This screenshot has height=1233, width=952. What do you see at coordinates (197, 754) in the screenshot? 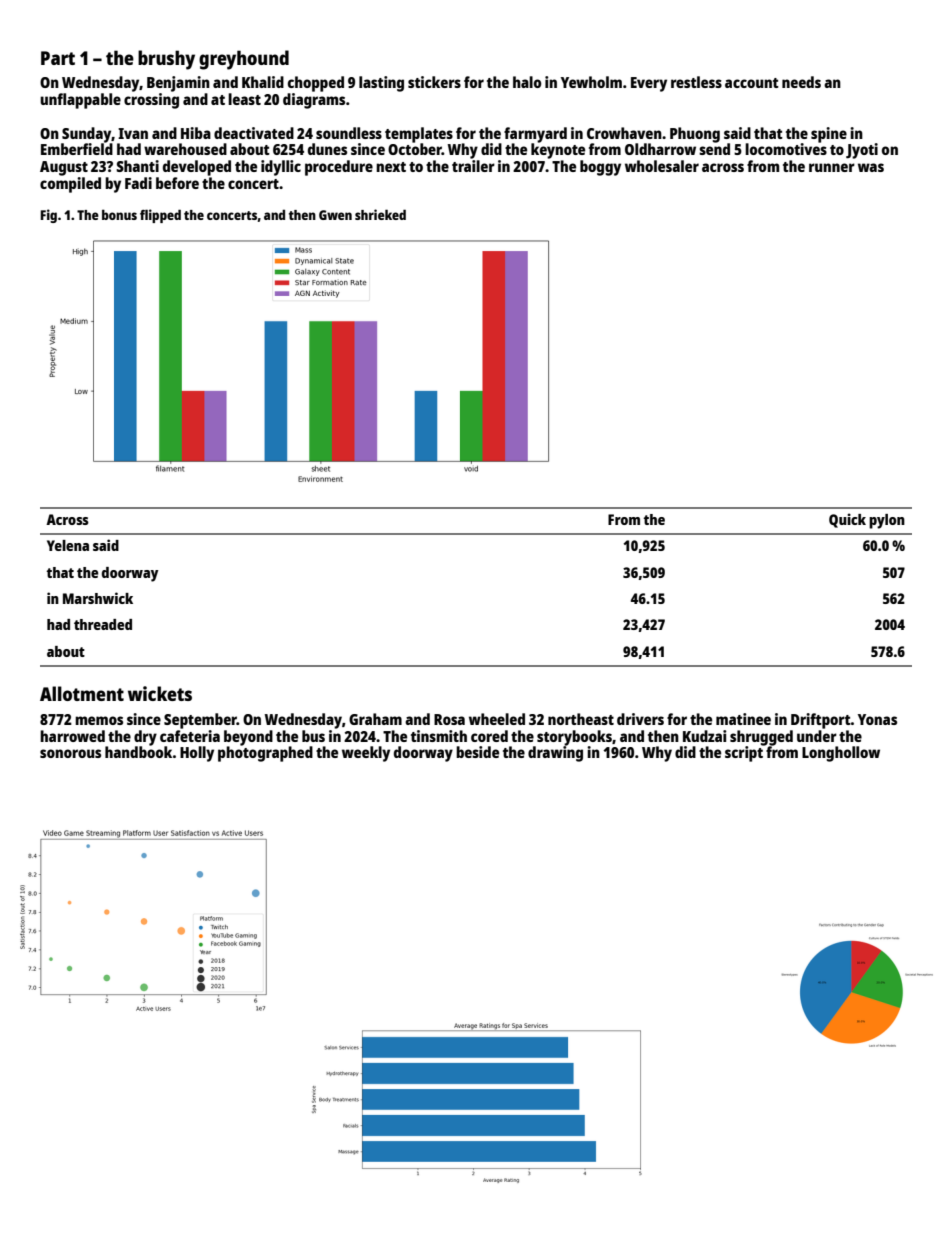
I see `Holly` at bounding box center [197, 754].
